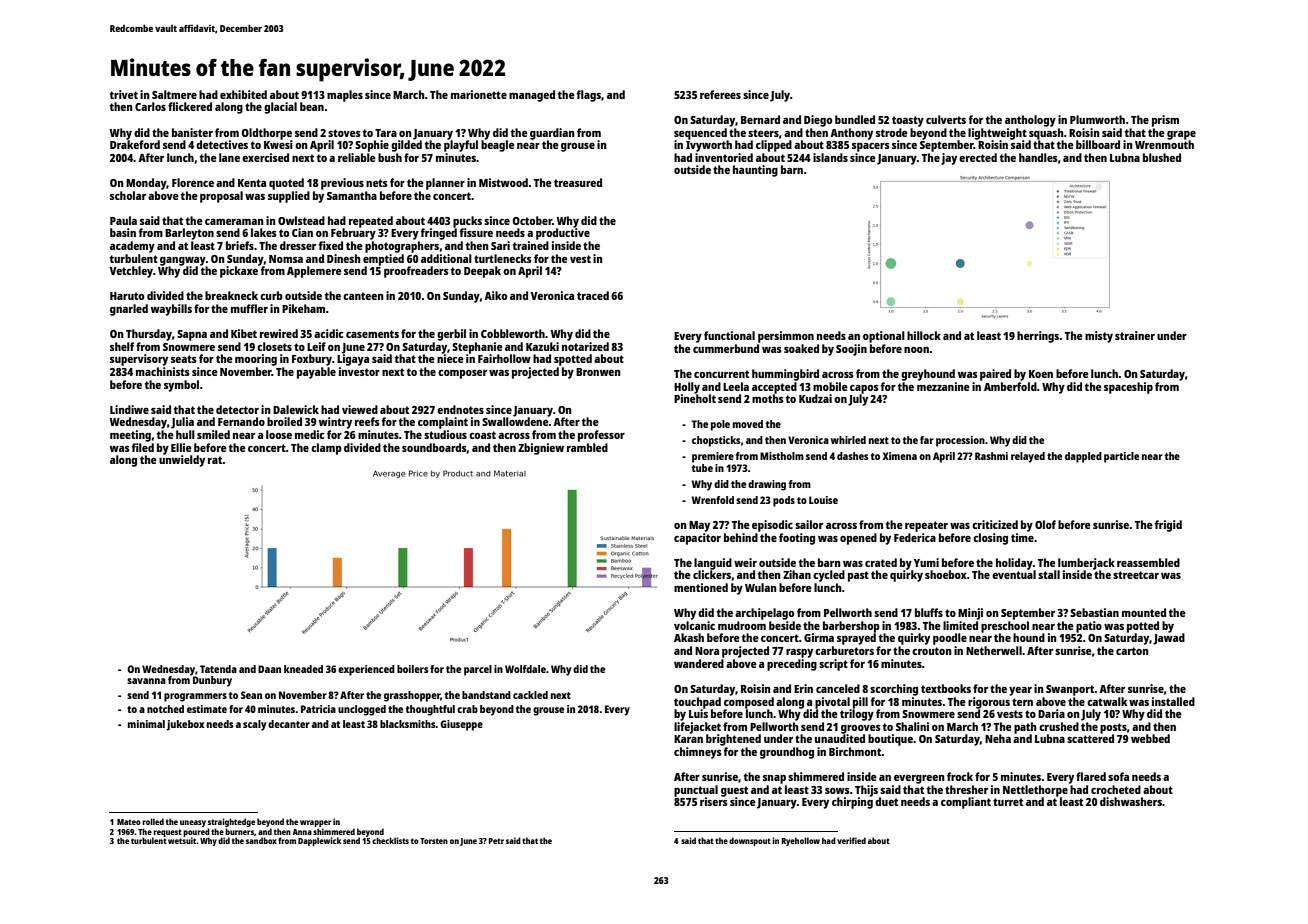 The image size is (1308, 924). What do you see at coordinates (1135, 335) in the screenshot?
I see `strainer` at bounding box center [1135, 335].
